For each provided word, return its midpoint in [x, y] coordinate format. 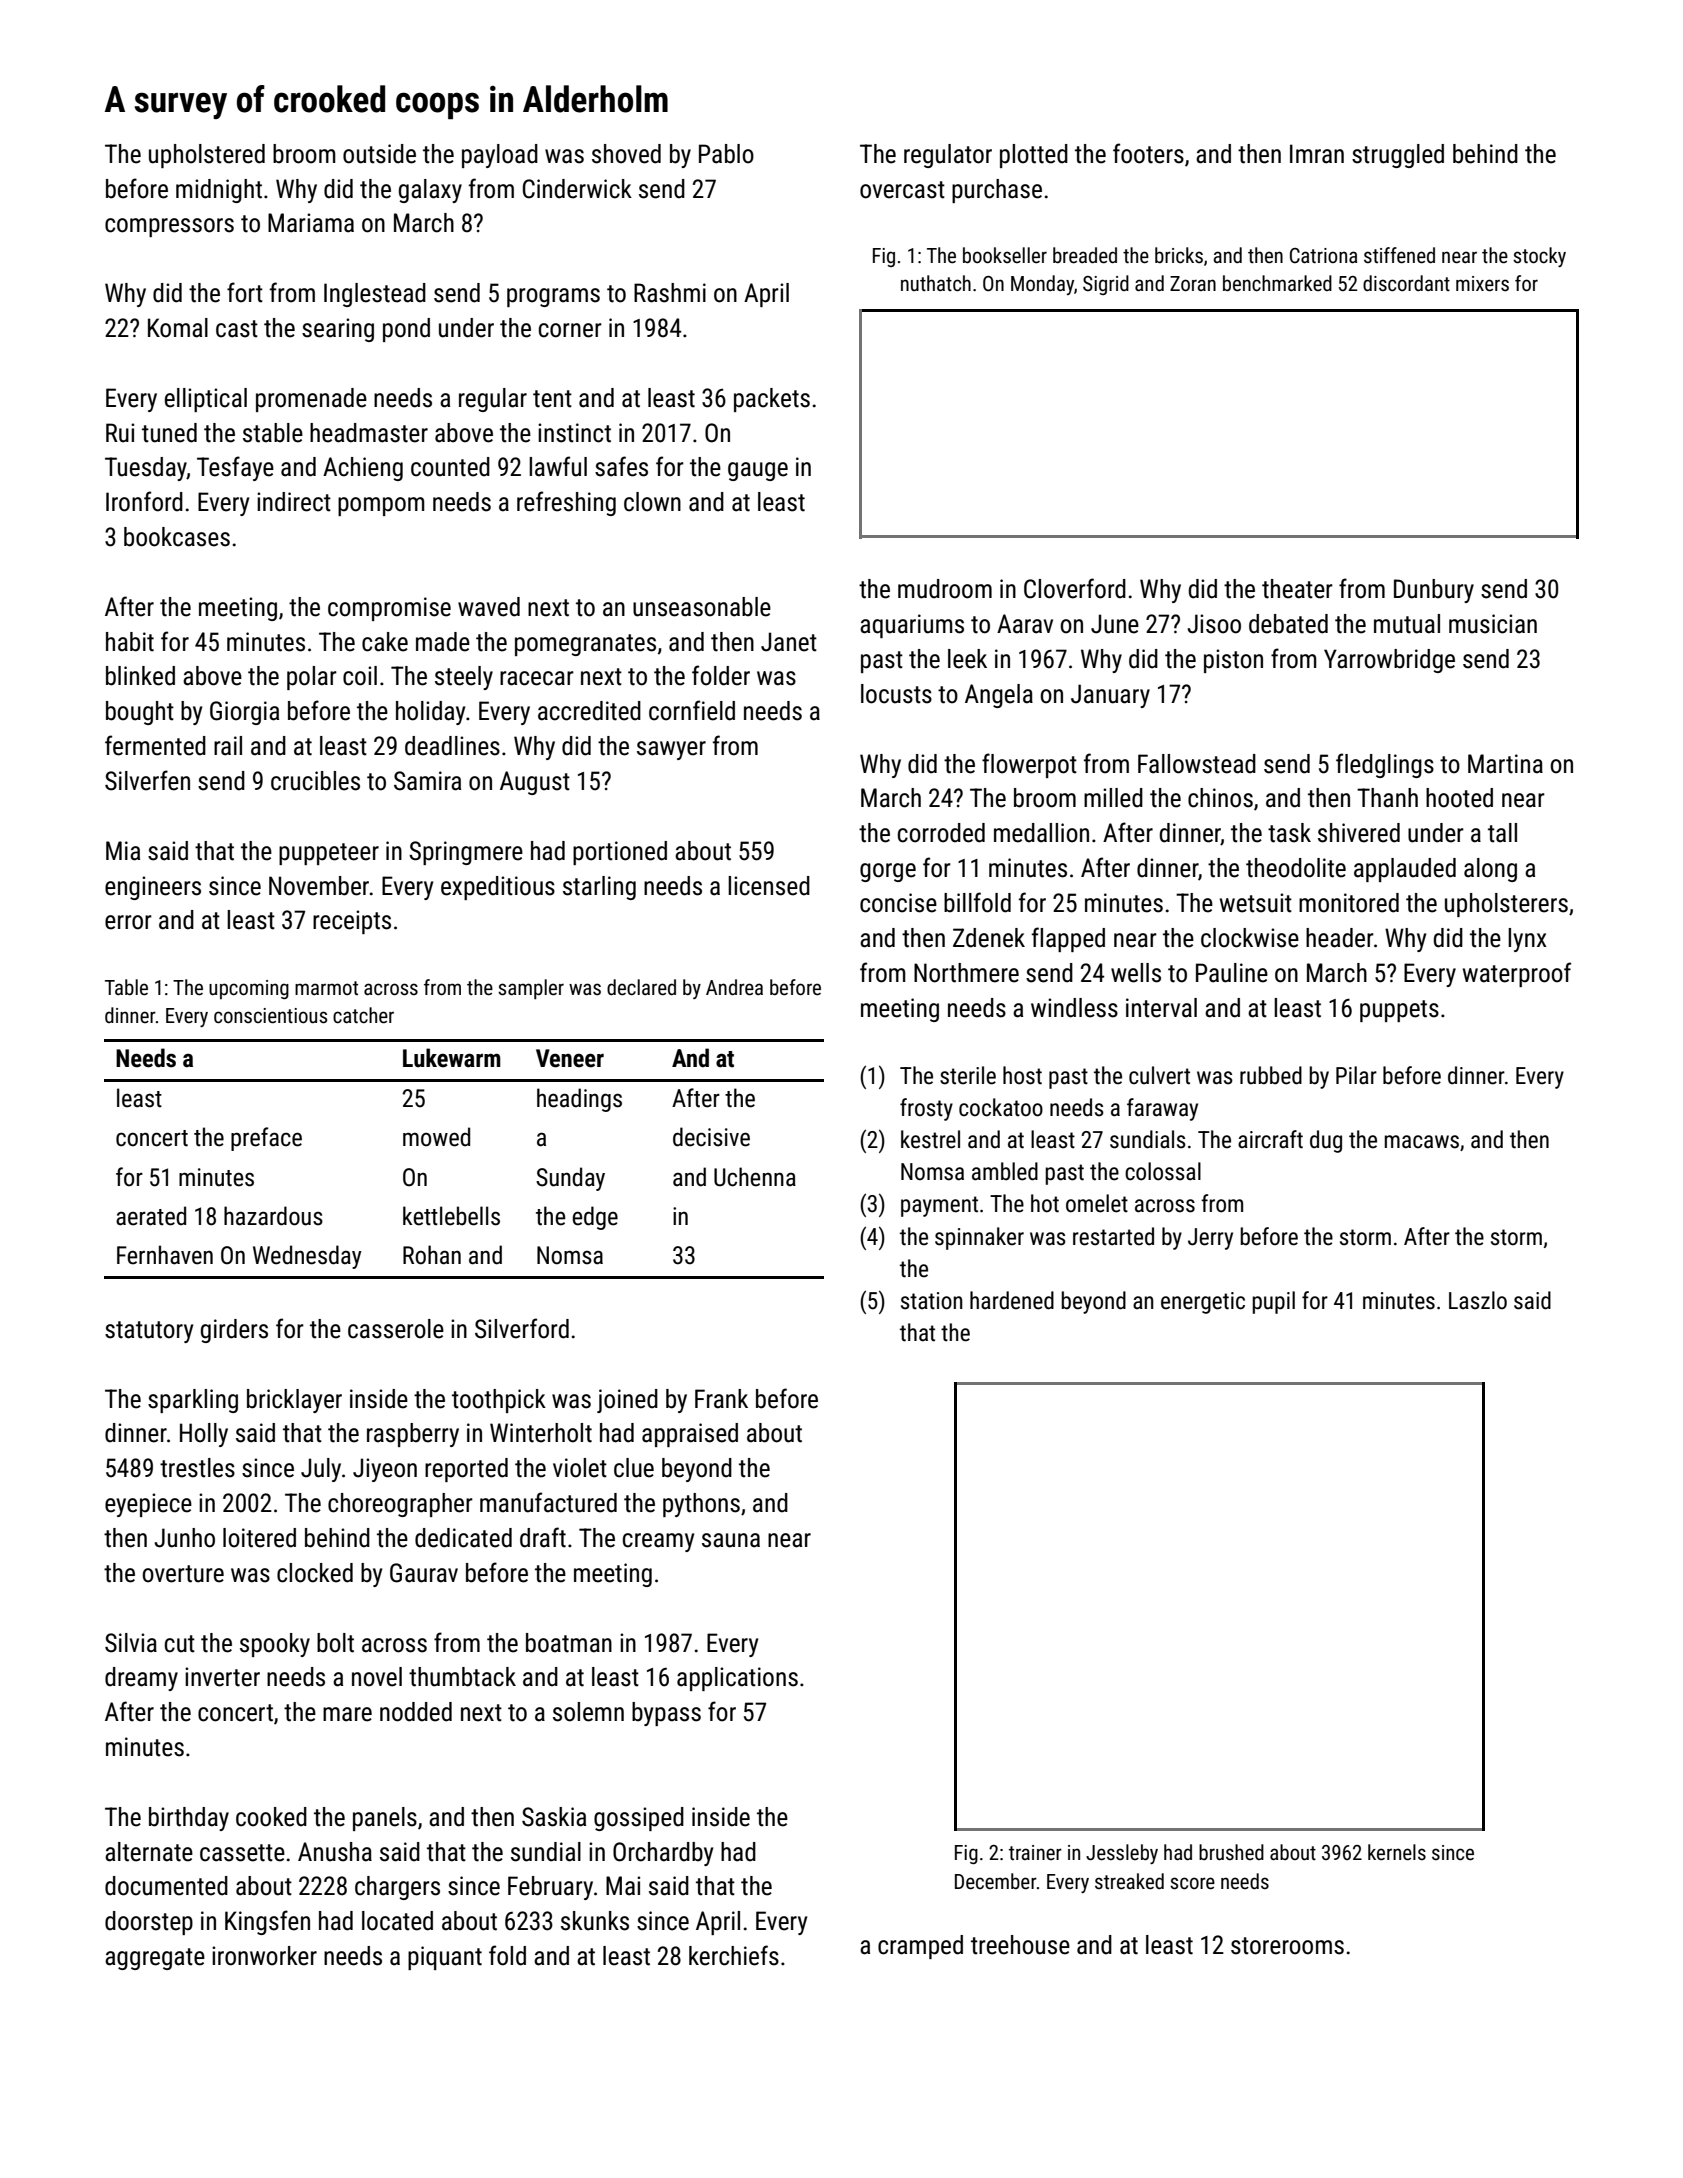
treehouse [1020, 1945]
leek [967, 659]
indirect [294, 502]
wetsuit [1256, 903]
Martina [1505, 764]
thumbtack [462, 1677]
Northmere [966, 973]
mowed [436, 1137]
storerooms [1287, 1946]
